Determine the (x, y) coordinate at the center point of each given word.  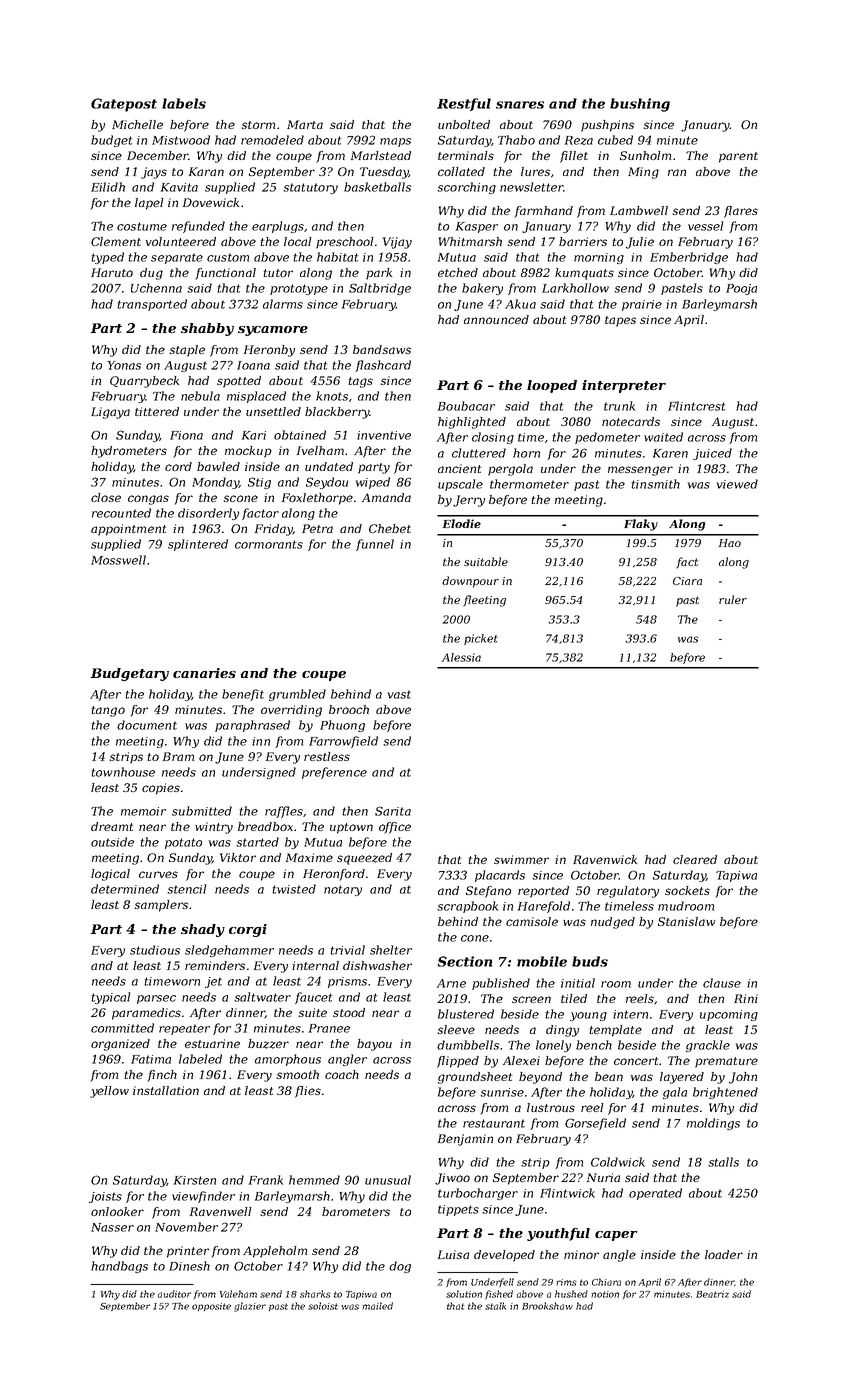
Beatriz (712, 1294)
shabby (207, 329)
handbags (119, 1267)
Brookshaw (547, 1306)
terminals (466, 155)
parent (738, 157)
